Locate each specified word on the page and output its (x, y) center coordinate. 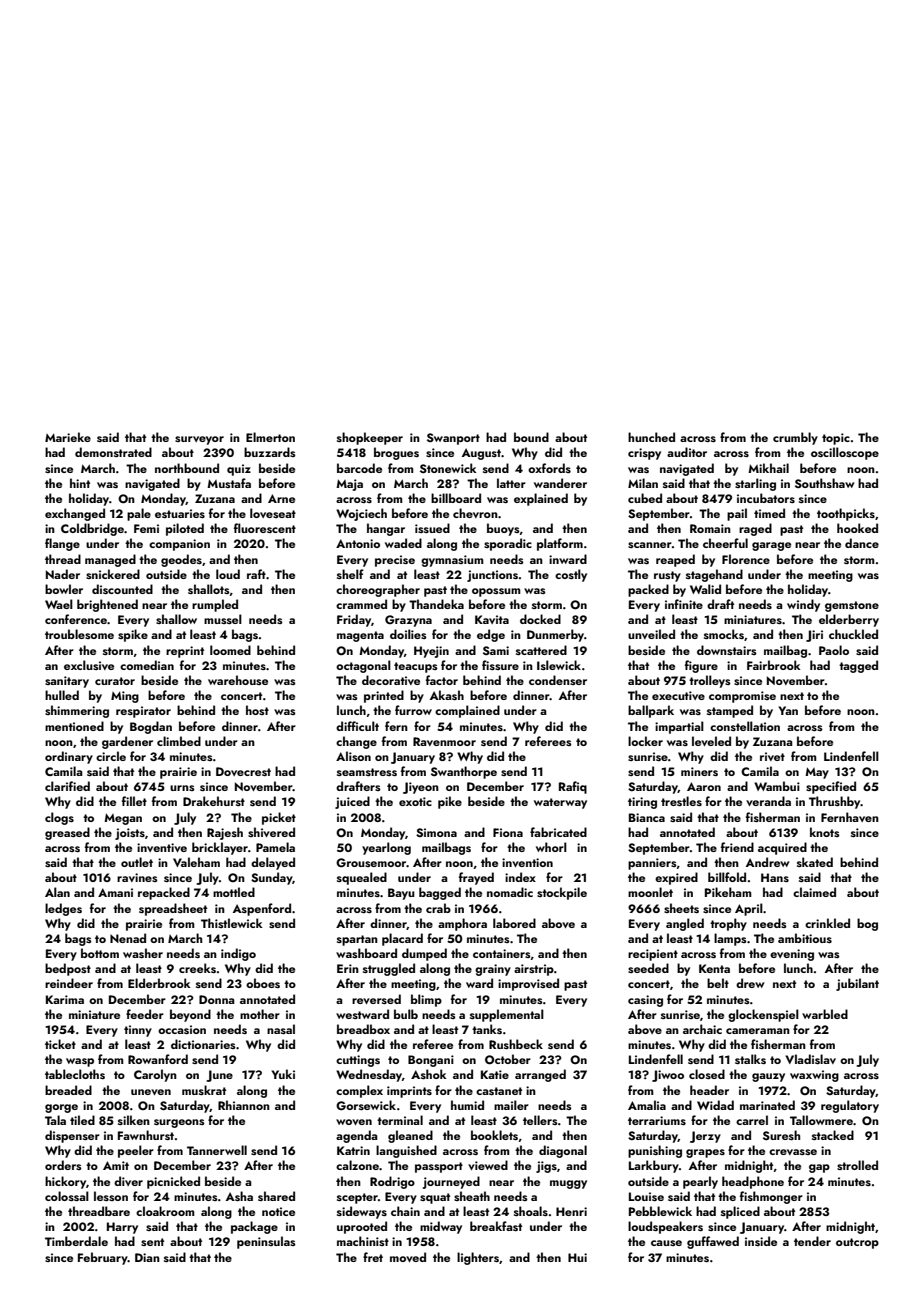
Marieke (68, 437)
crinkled (827, 923)
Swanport (453, 439)
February (103, 1258)
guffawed (713, 1242)
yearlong (386, 848)
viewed (488, 1165)
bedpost (68, 969)
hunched (651, 437)
